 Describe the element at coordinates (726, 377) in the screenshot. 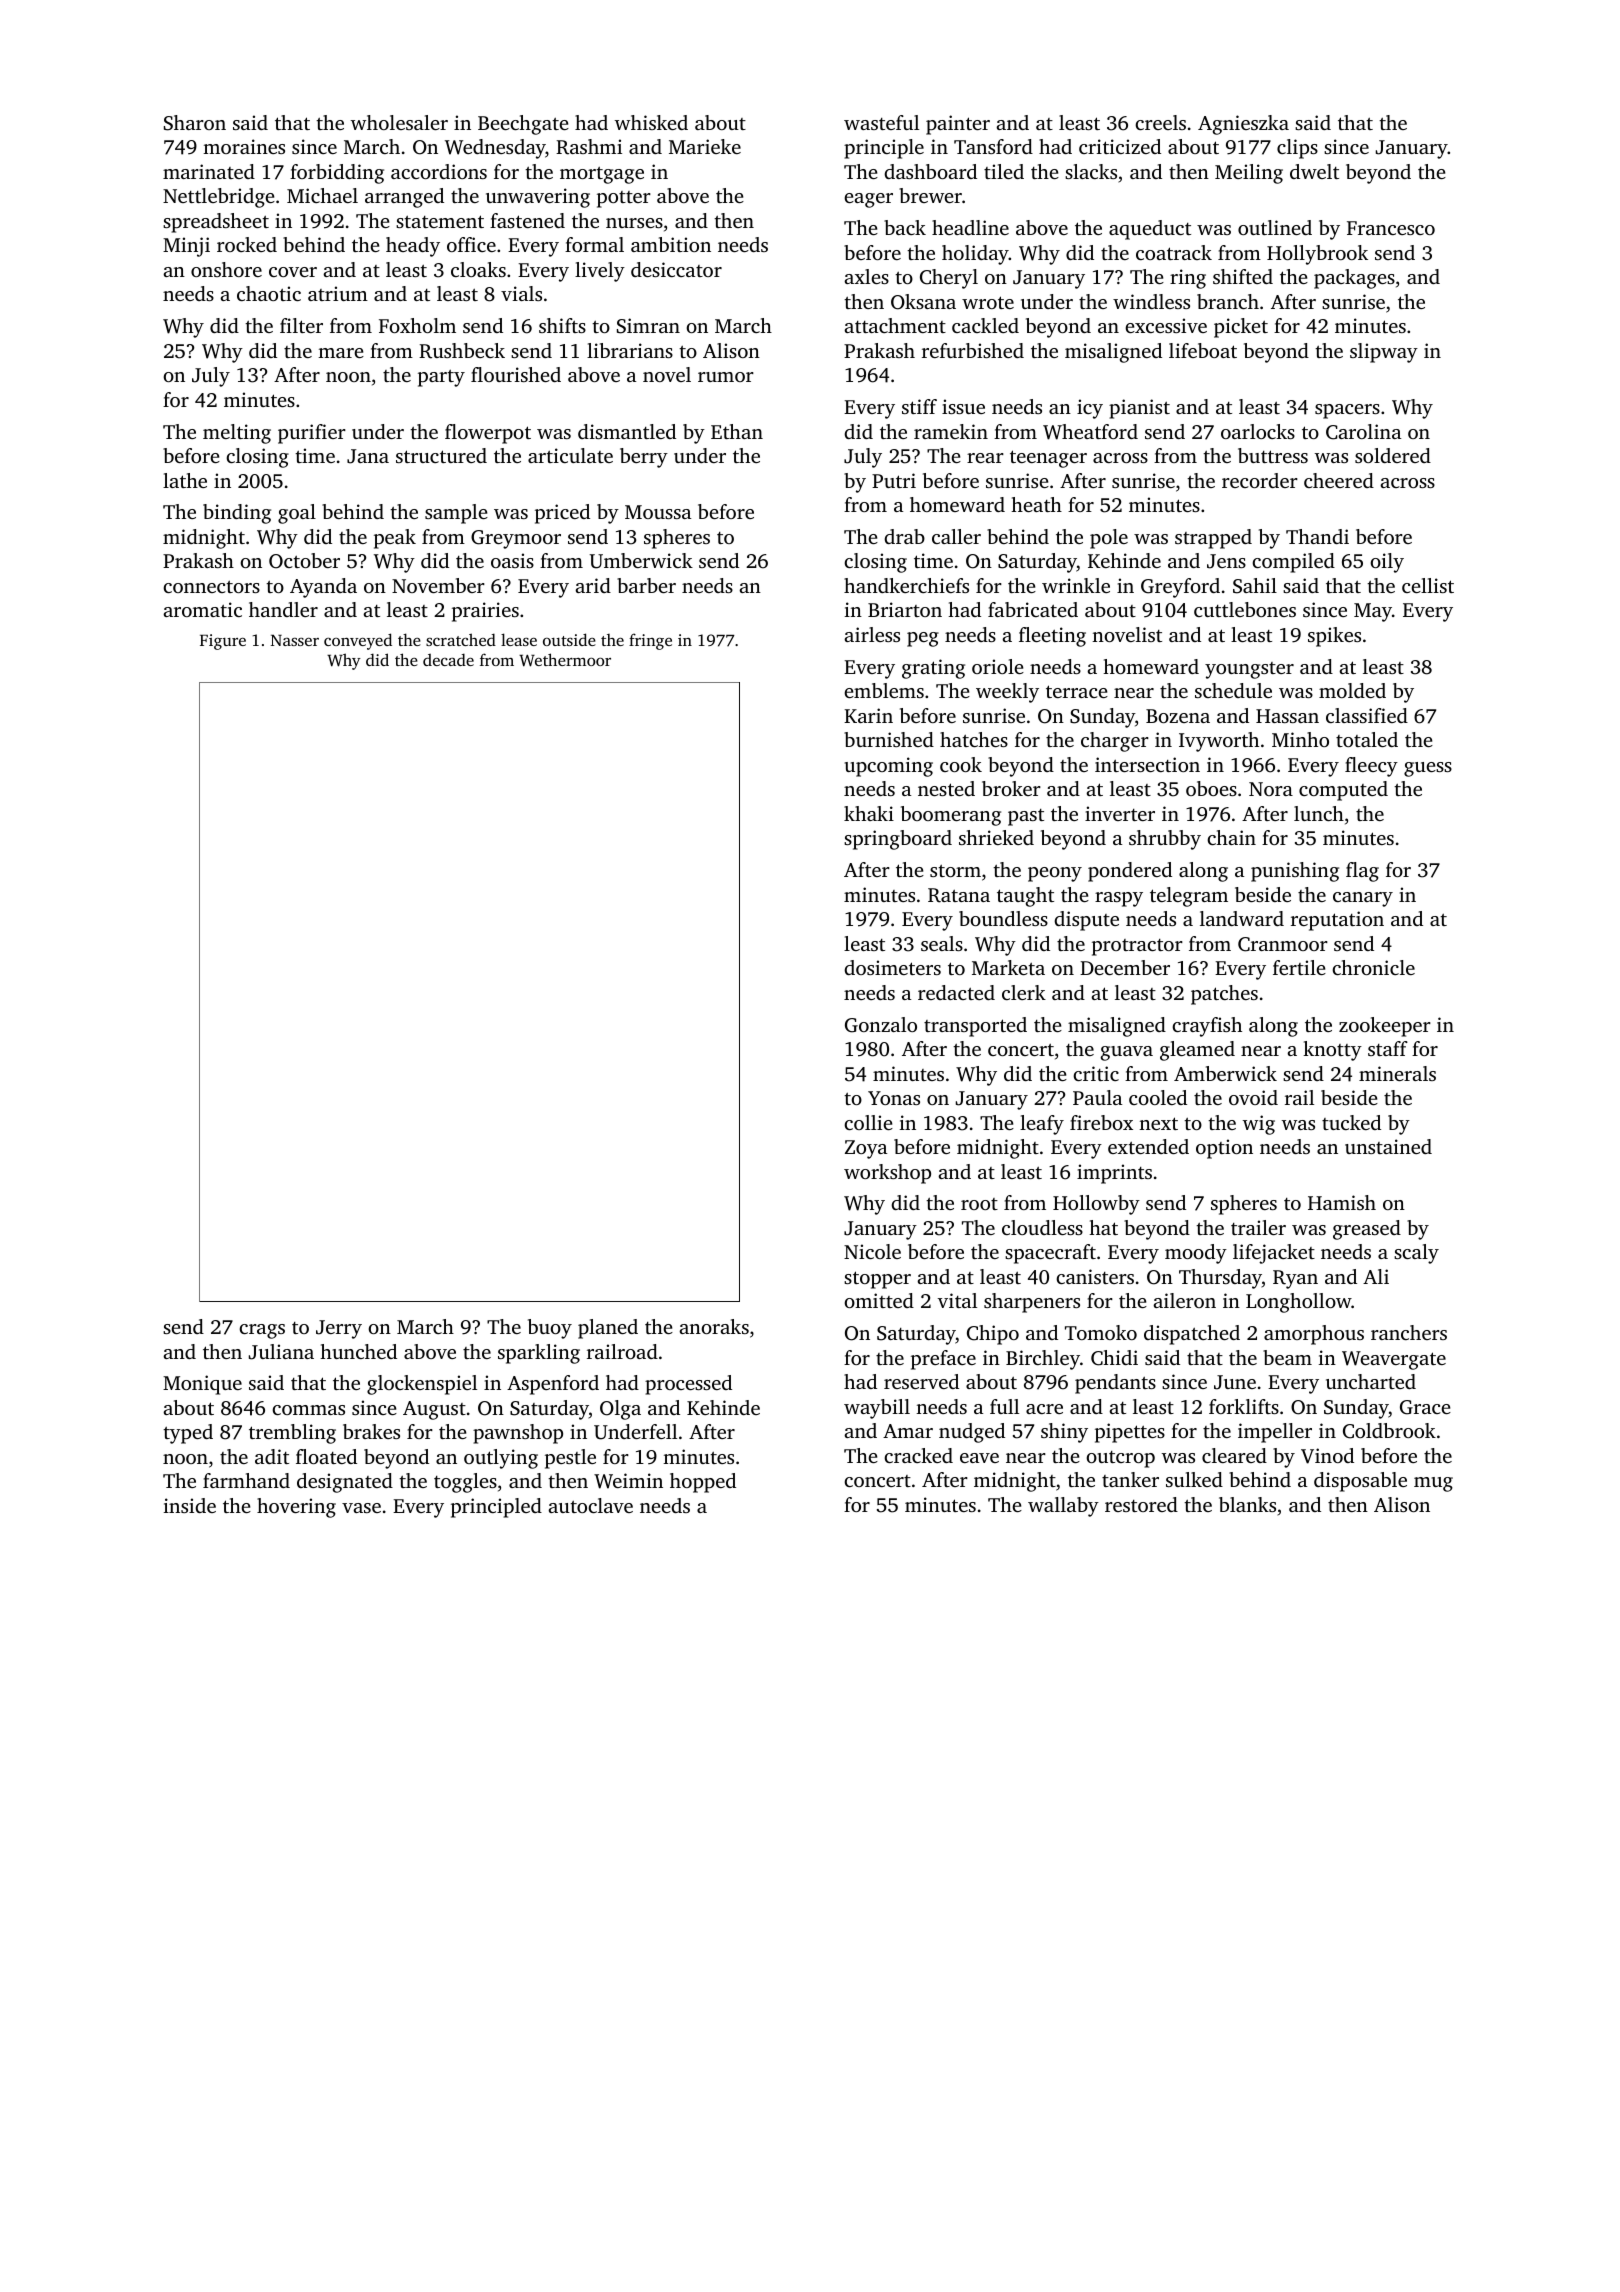

I see `rumor` at that location.
